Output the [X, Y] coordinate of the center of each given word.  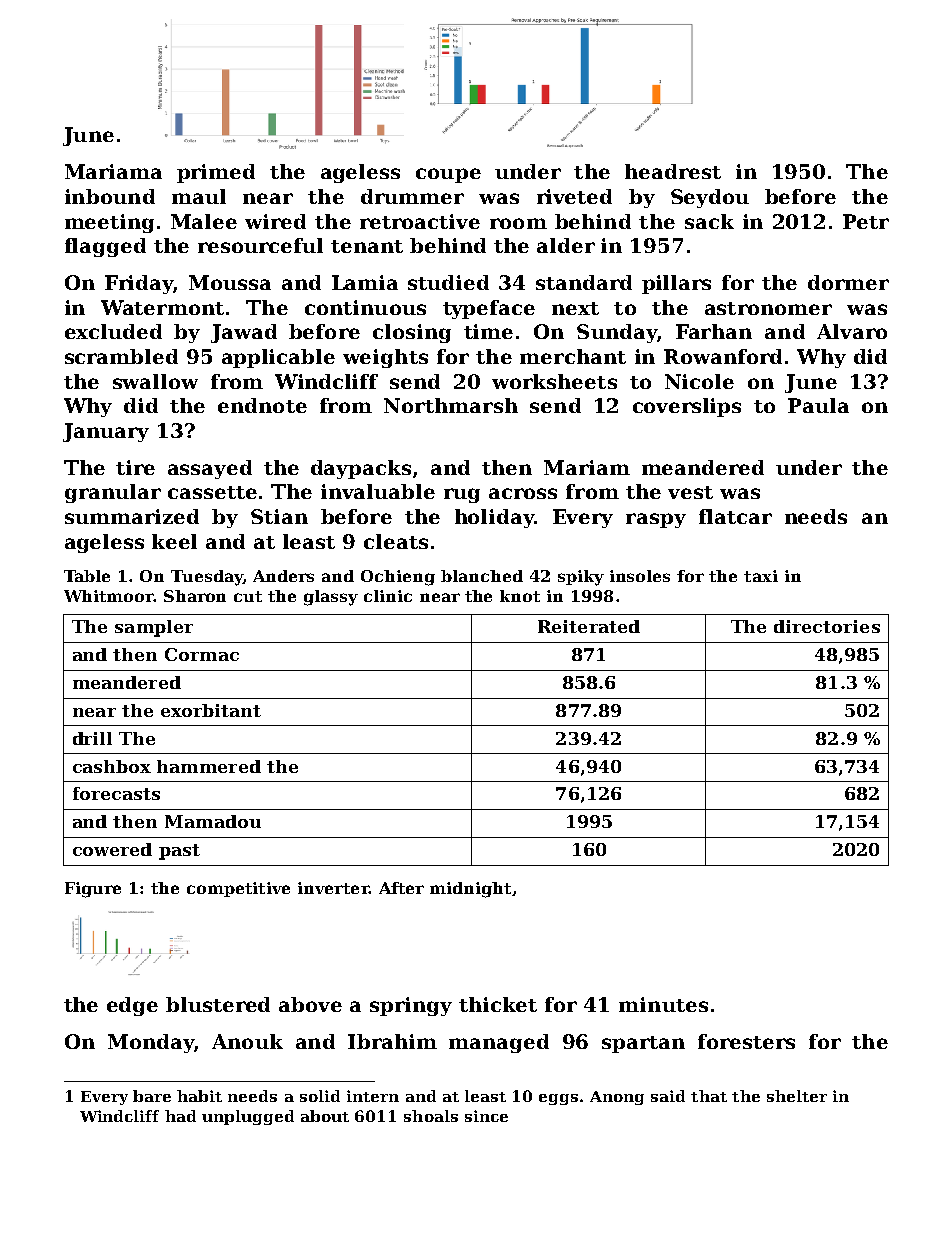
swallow [155, 381]
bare [152, 1096]
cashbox [112, 766]
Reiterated [589, 626]
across [523, 493]
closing [412, 333]
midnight [470, 890]
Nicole [699, 381]
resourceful [260, 245]
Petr [866, 221]
